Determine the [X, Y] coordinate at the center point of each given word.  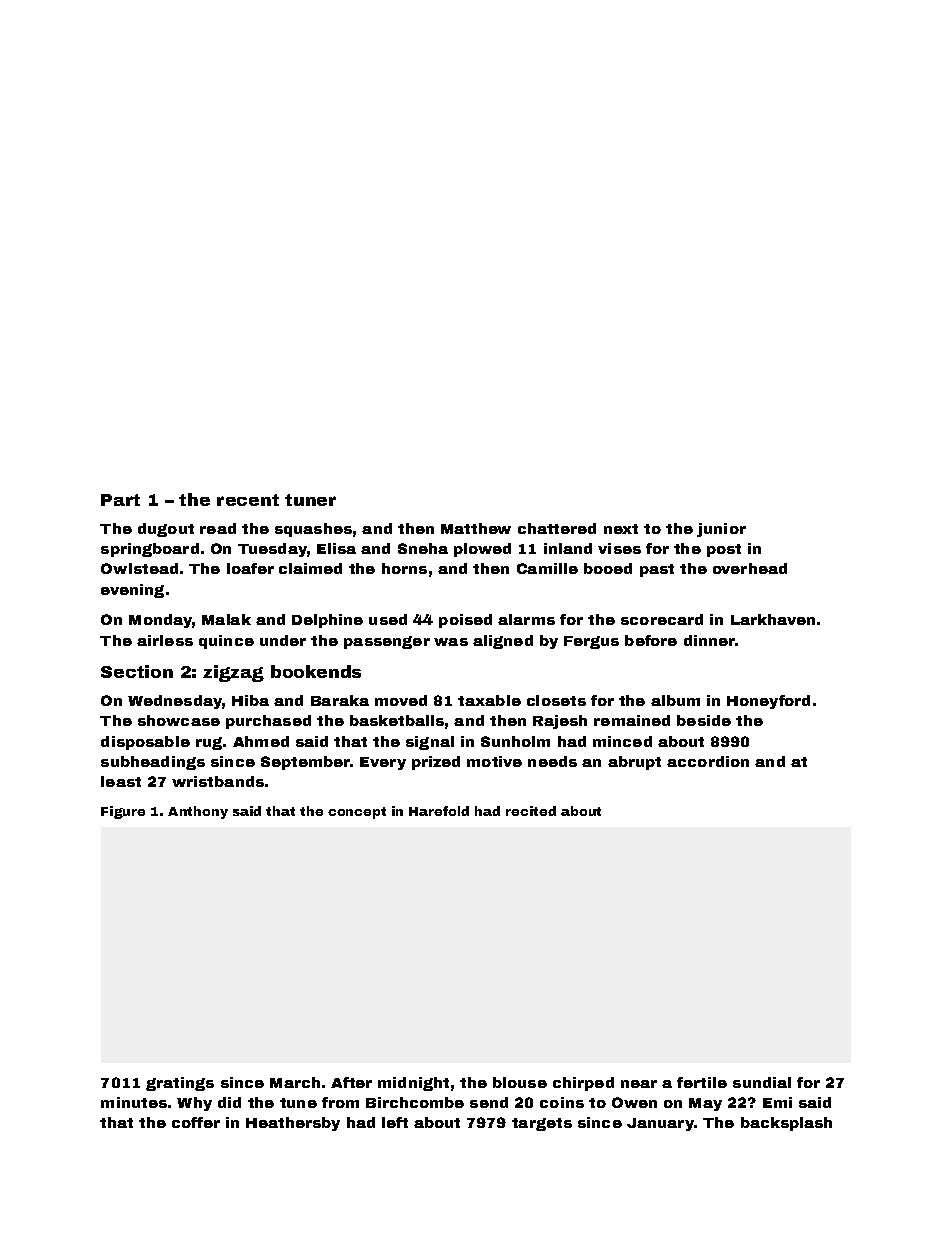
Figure [123, 812]
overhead [750, 568]
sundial [762, 1082]
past [657, 570]
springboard [150, 550]
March [295, 1082]
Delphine [327, 621]
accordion [708, 761]
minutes [134, 1102]
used [388, 619]
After [351, 1082]
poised [465, 621]
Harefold [439, 811]
